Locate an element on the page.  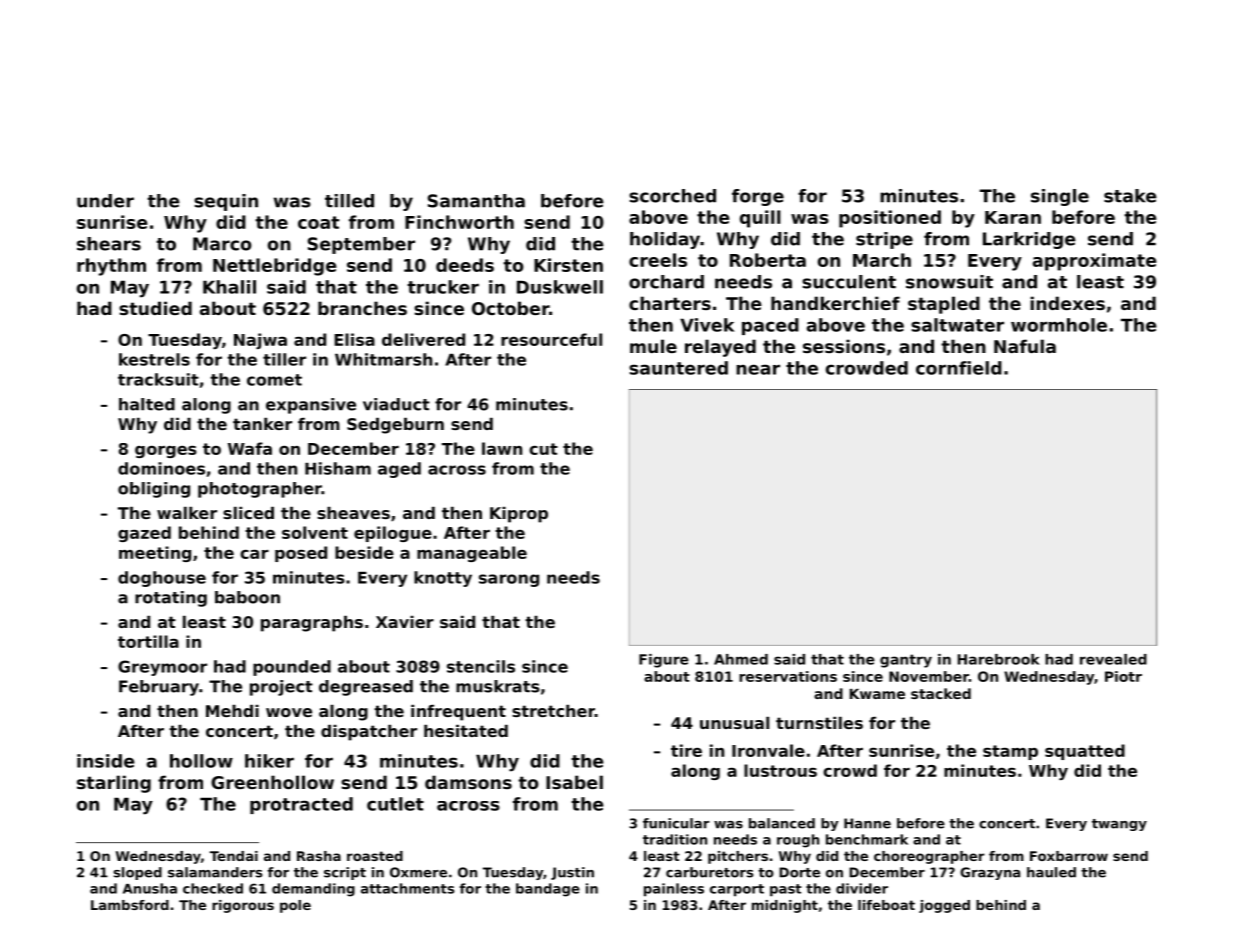
midnight is located at coordinates (785, 906).
